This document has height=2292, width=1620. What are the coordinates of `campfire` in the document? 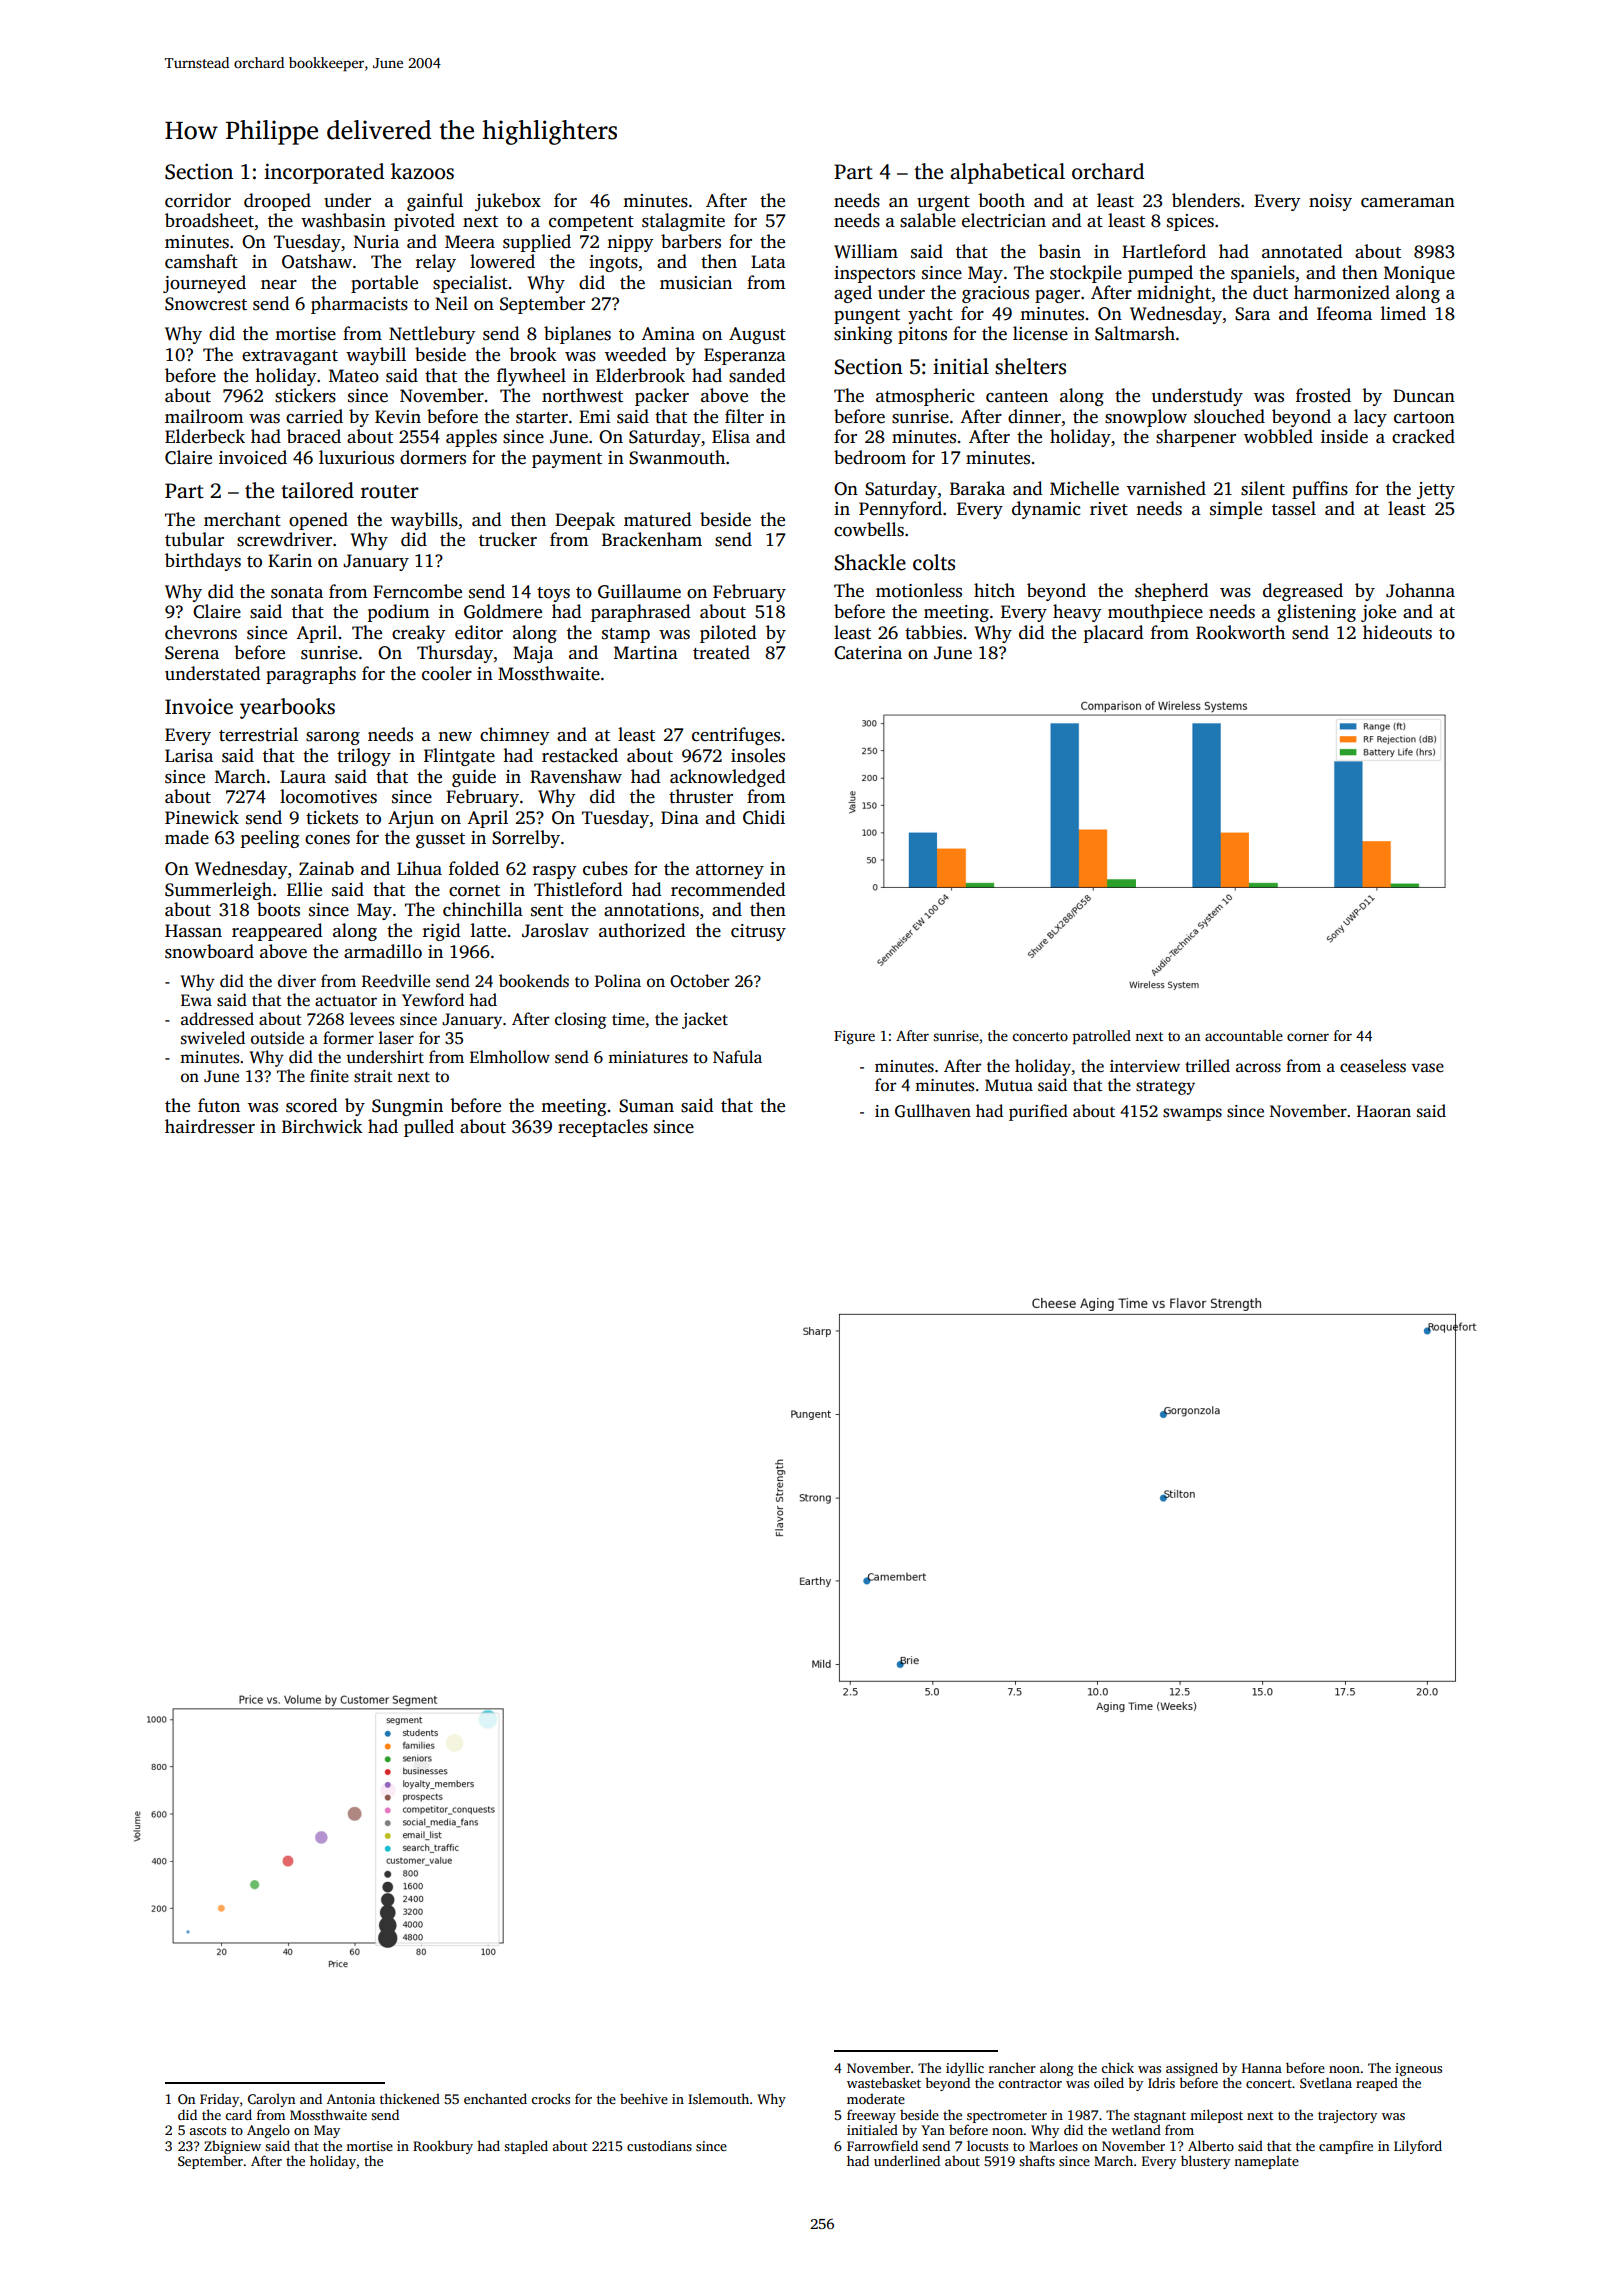 It's located at (1346, 2147).
